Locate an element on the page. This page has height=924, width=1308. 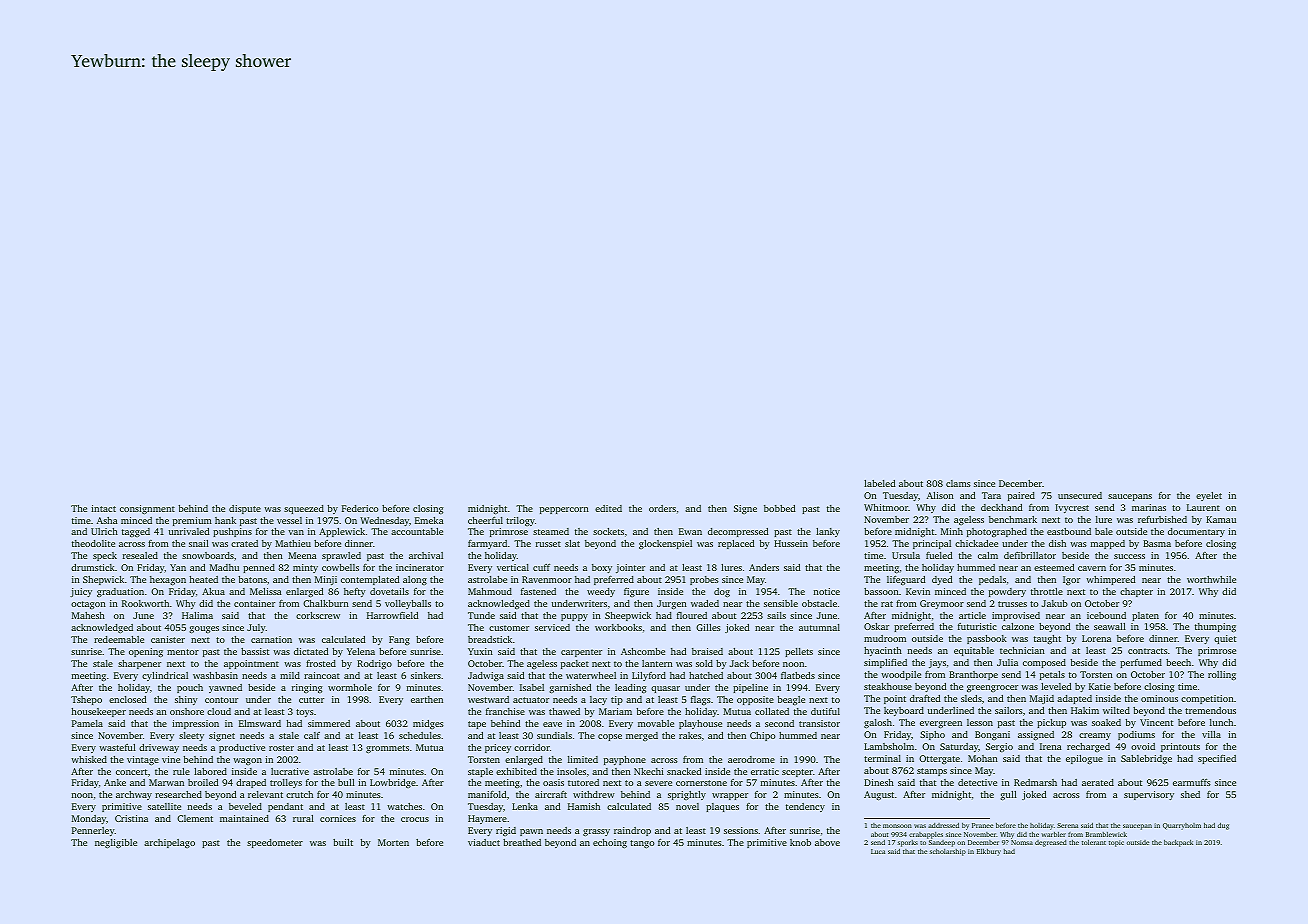
payphone is located at coordinates (625, 760).
